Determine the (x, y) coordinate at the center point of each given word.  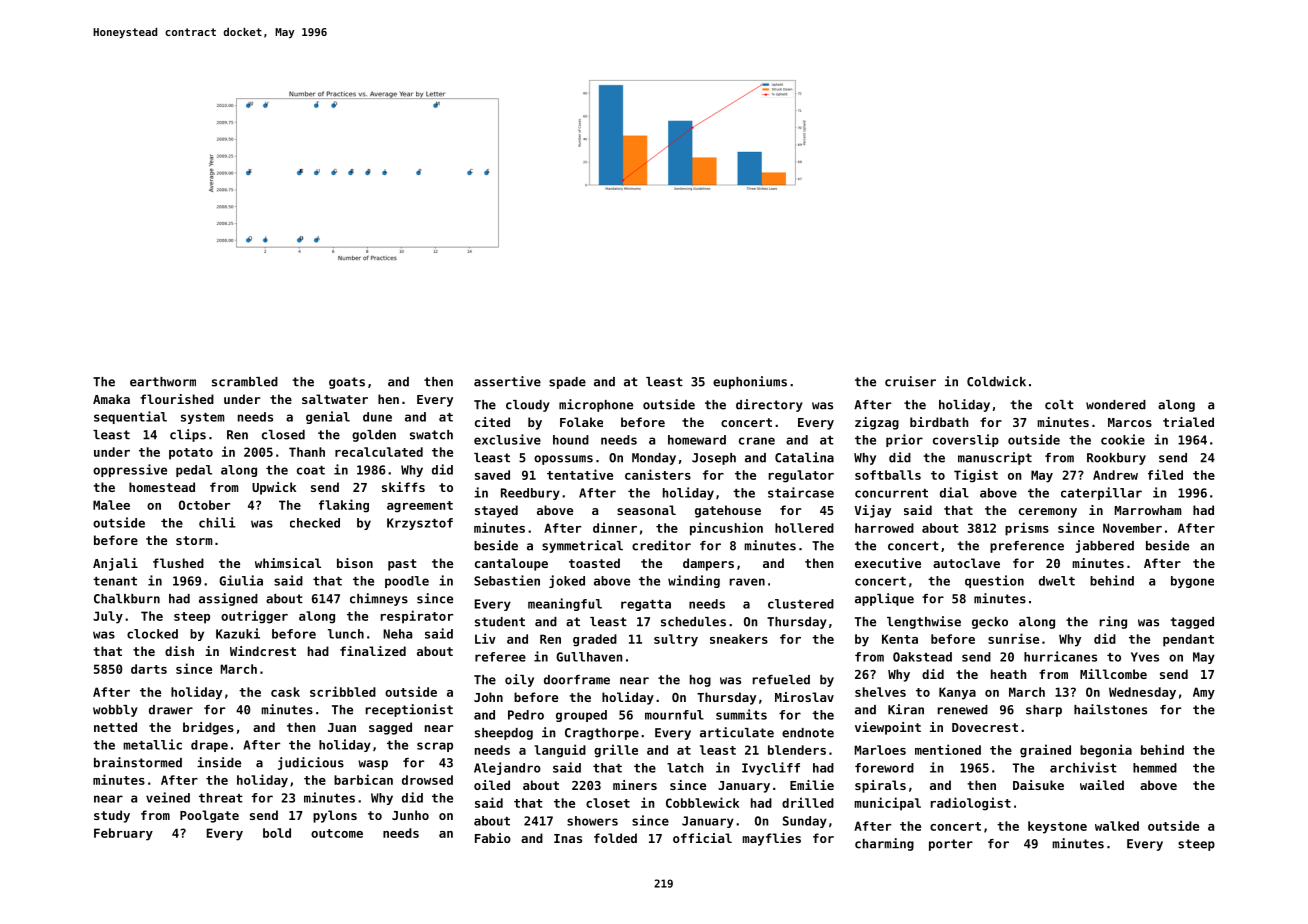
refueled (781, 680)
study (112, 816)
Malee (111, 505)
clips (188, 435)
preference (1027, 547)
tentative (580, 474)
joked (567, 581)
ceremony (1048, 513)
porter (951, 845)
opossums (563, 460)
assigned (228, 599)
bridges (208, 728)
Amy (1204, 693)
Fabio (493, 838)
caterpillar (1101, 493)
